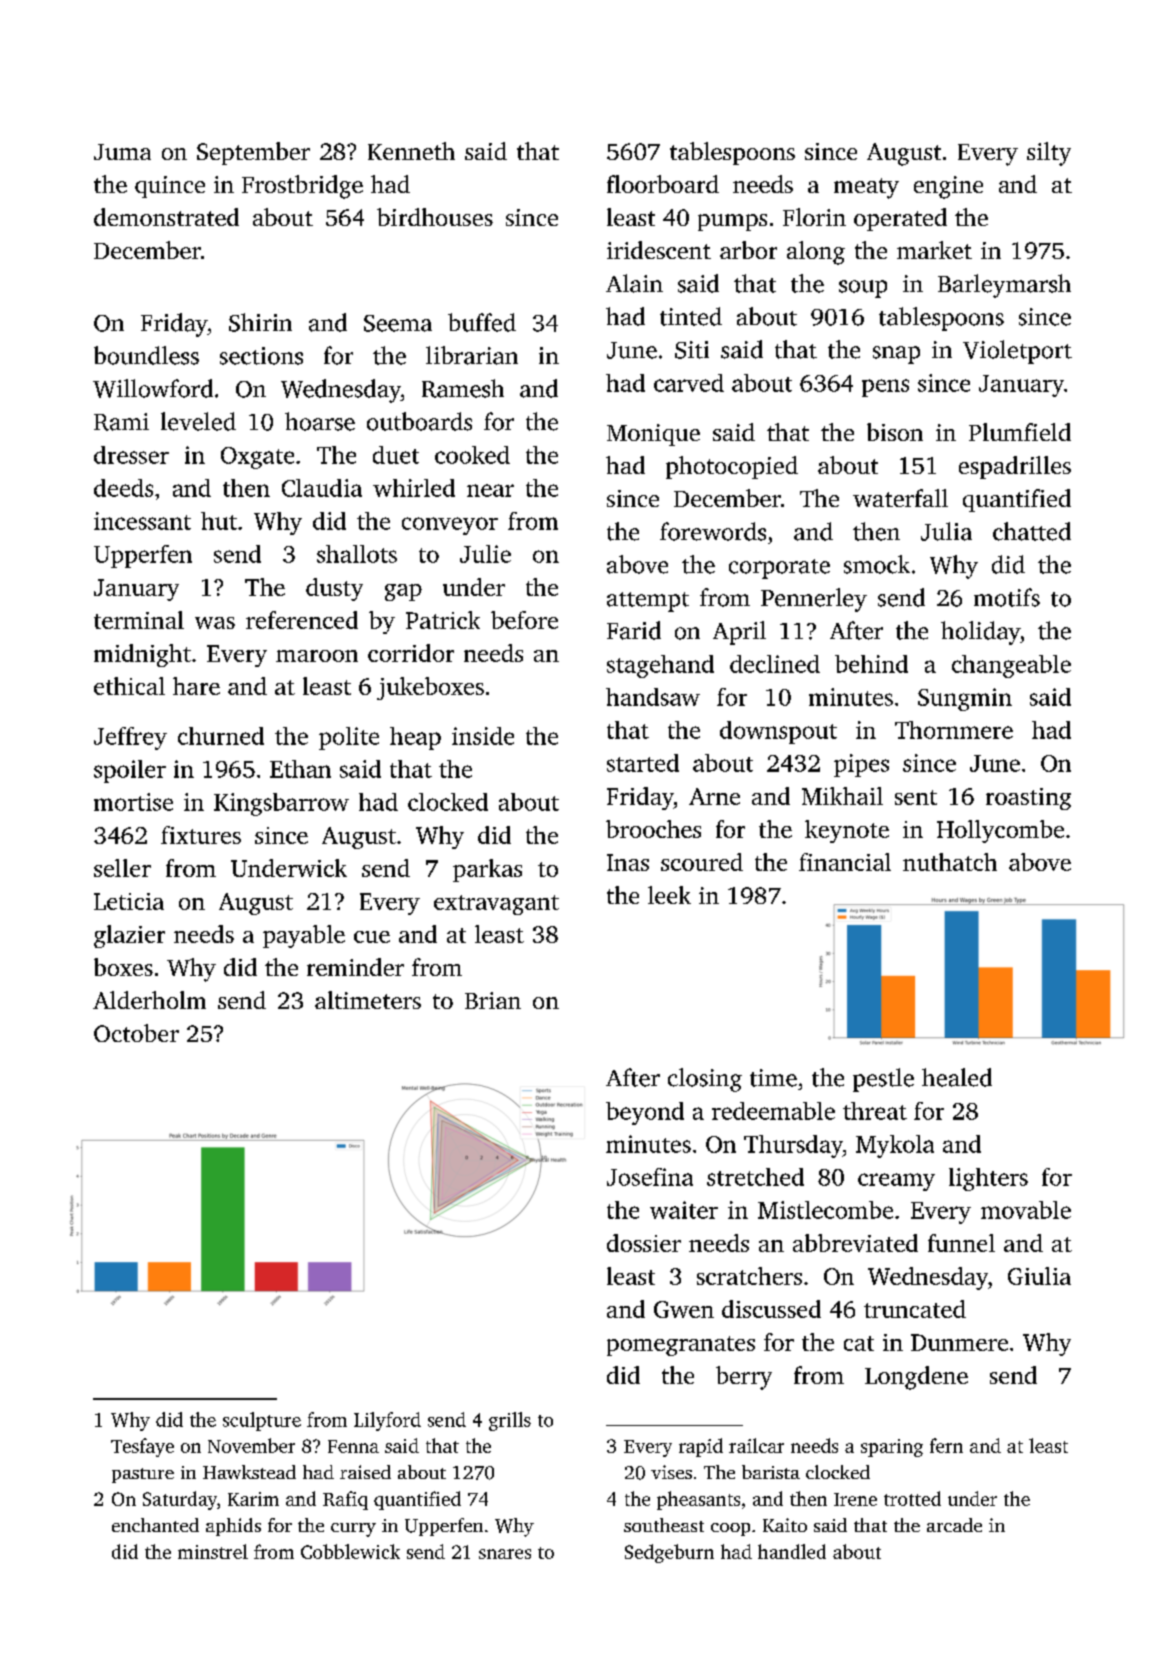 The height and width of the document is (1654, 1165). What do you see at coordinates (669, 895) in the document?
I see `leek` at bounding box center [669, 895].
